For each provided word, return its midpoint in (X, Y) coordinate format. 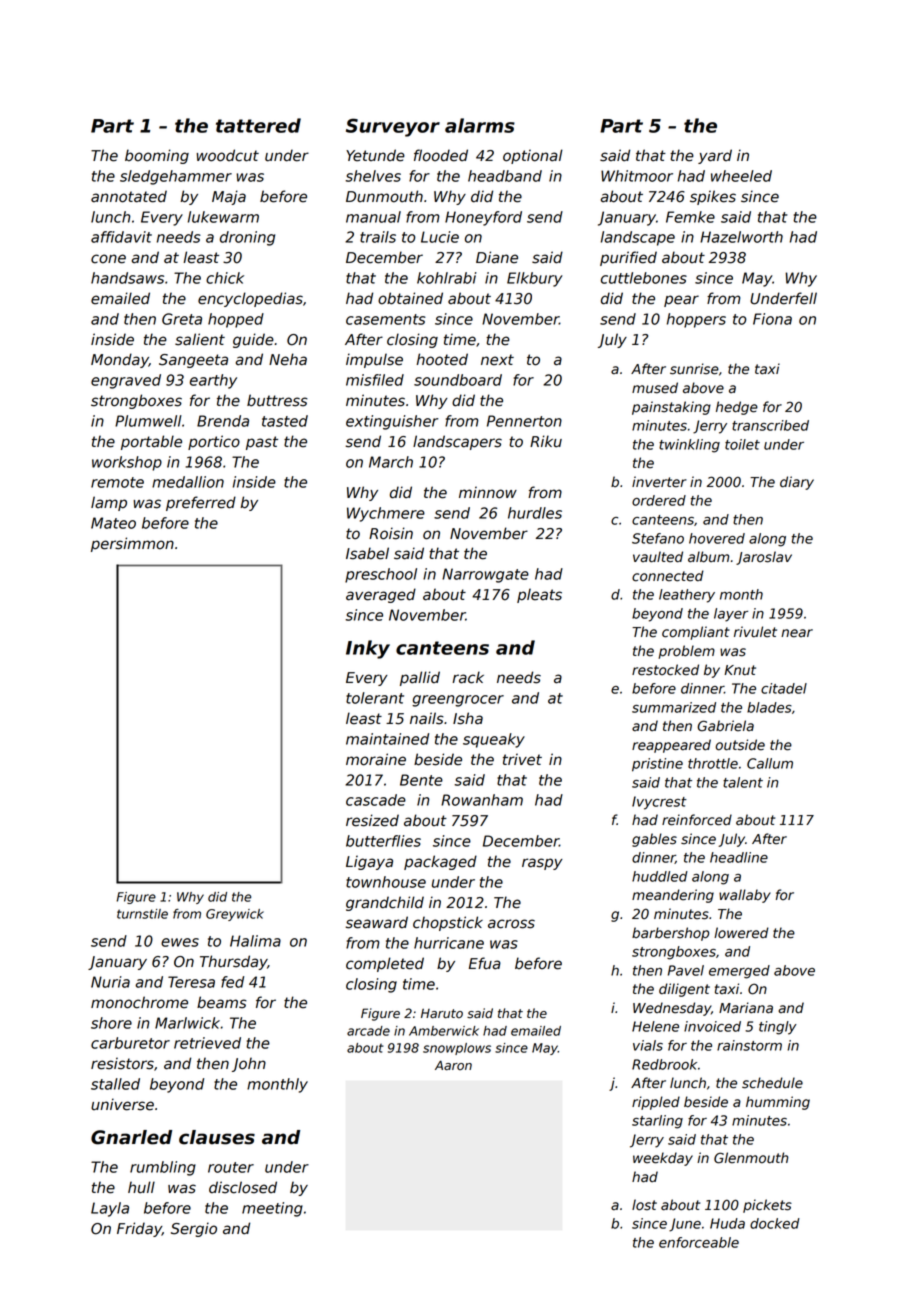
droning (247, 238)
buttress (277, 400)
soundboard (458, 380)
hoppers (696, 320)
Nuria (110, 982)
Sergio (194, 1229)
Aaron (453, 1065)
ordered (659, 500)
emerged (739, 972)
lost (644, 1205)
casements (386, 319)
